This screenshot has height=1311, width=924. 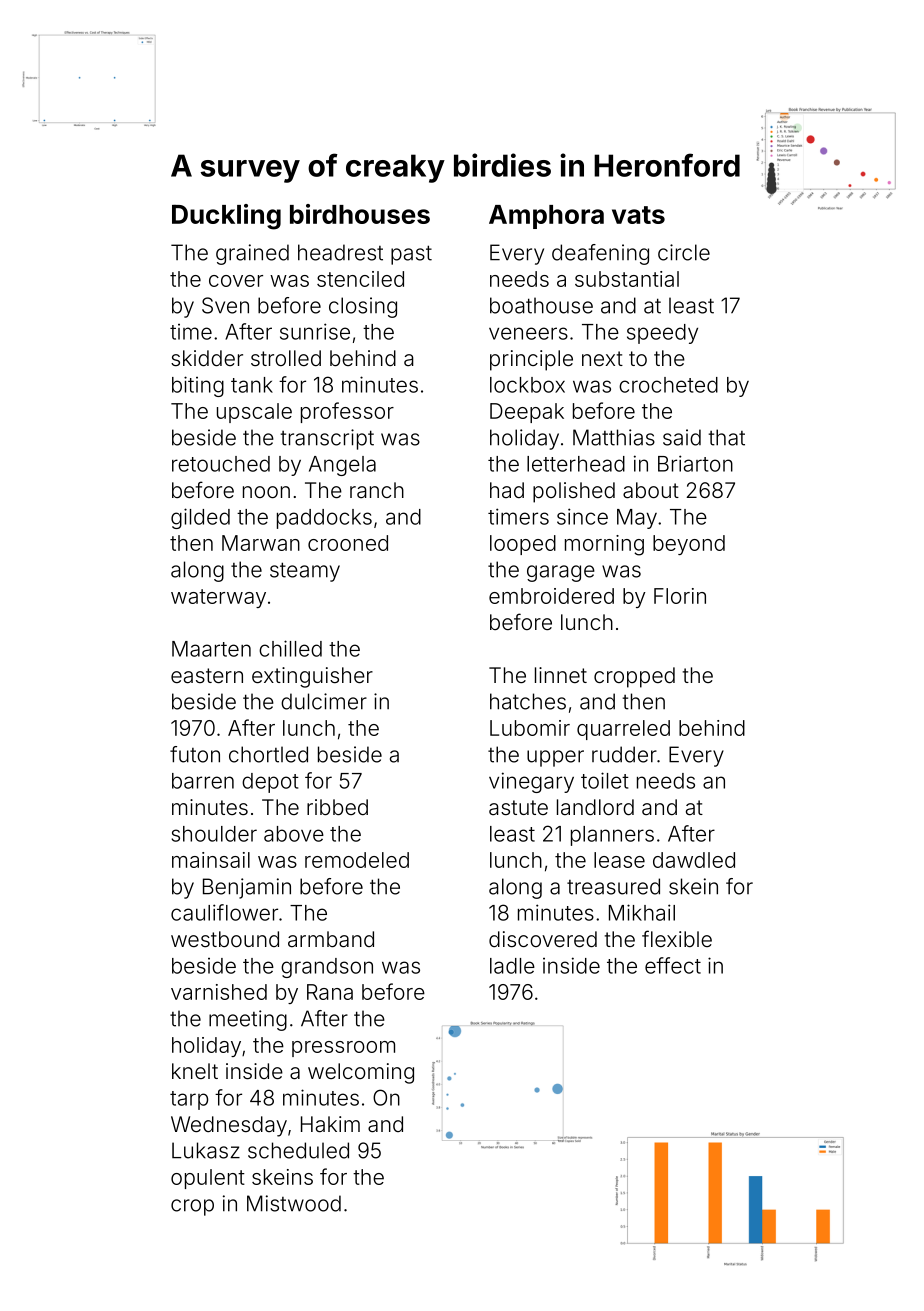 I want to click on remodeled, so click(x=357, y=860).
